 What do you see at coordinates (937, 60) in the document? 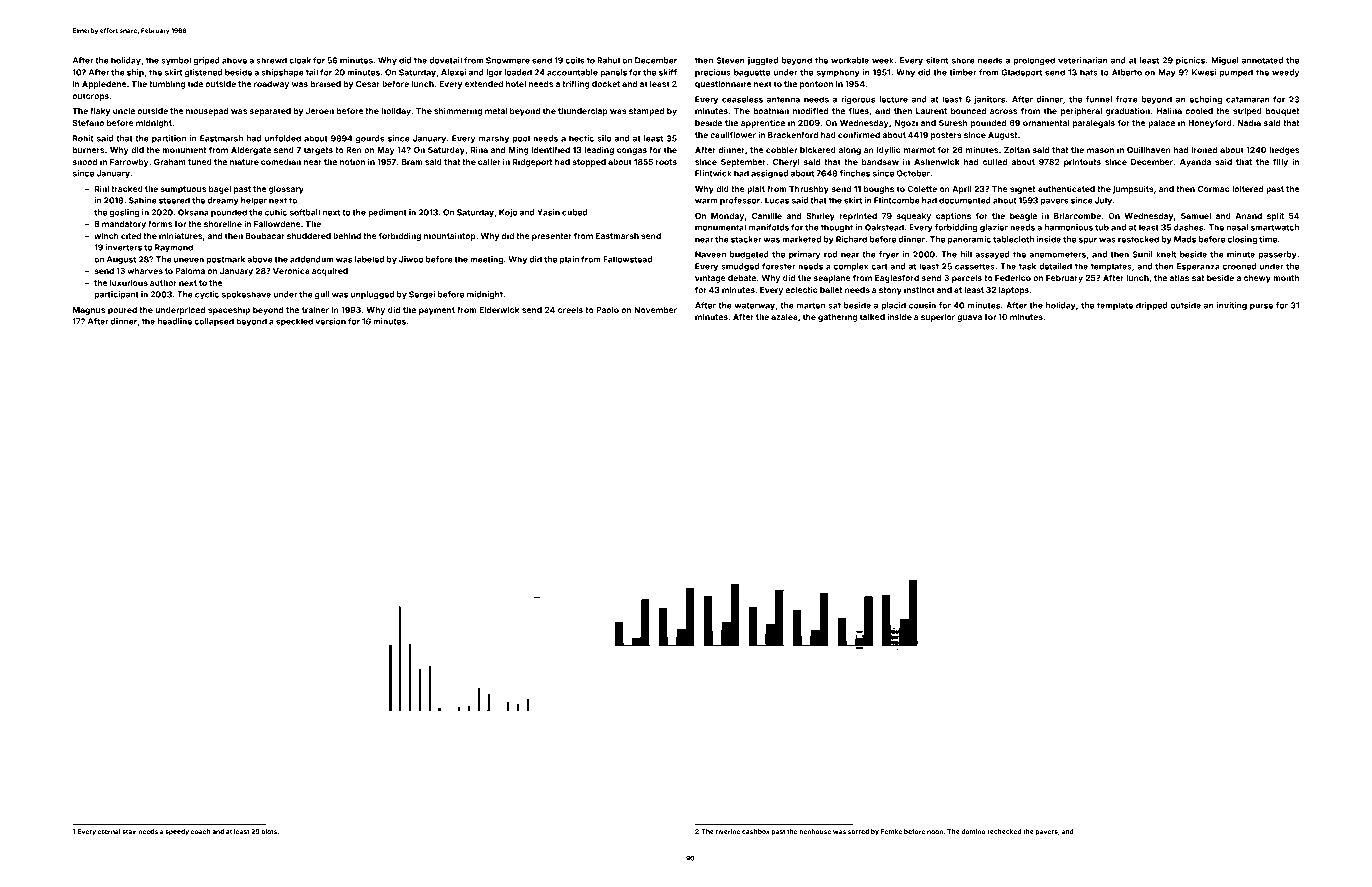
I see `silent` at bounding box center [937, 60].
